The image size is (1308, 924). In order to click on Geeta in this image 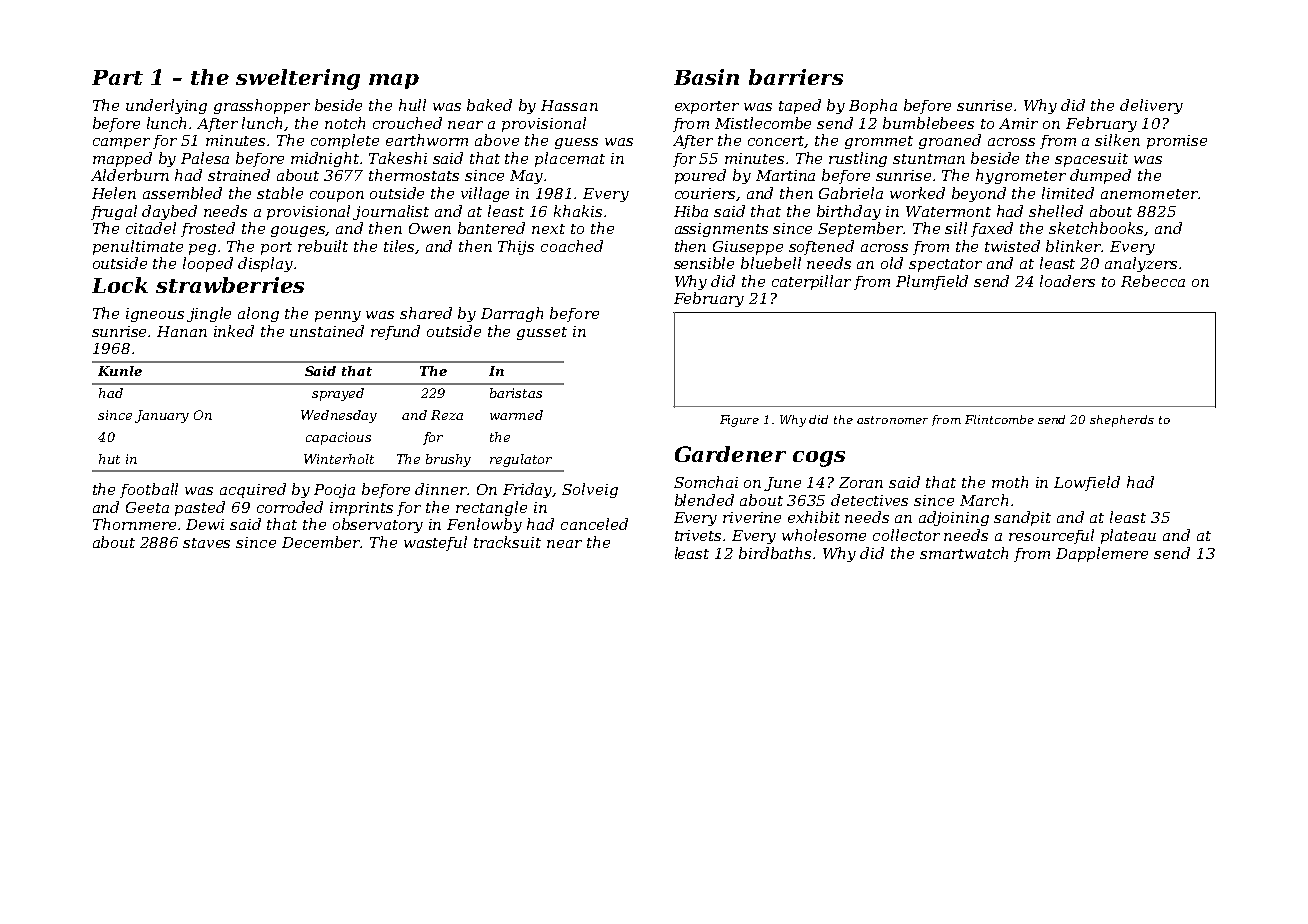, I will do `click(147, 507)`.
